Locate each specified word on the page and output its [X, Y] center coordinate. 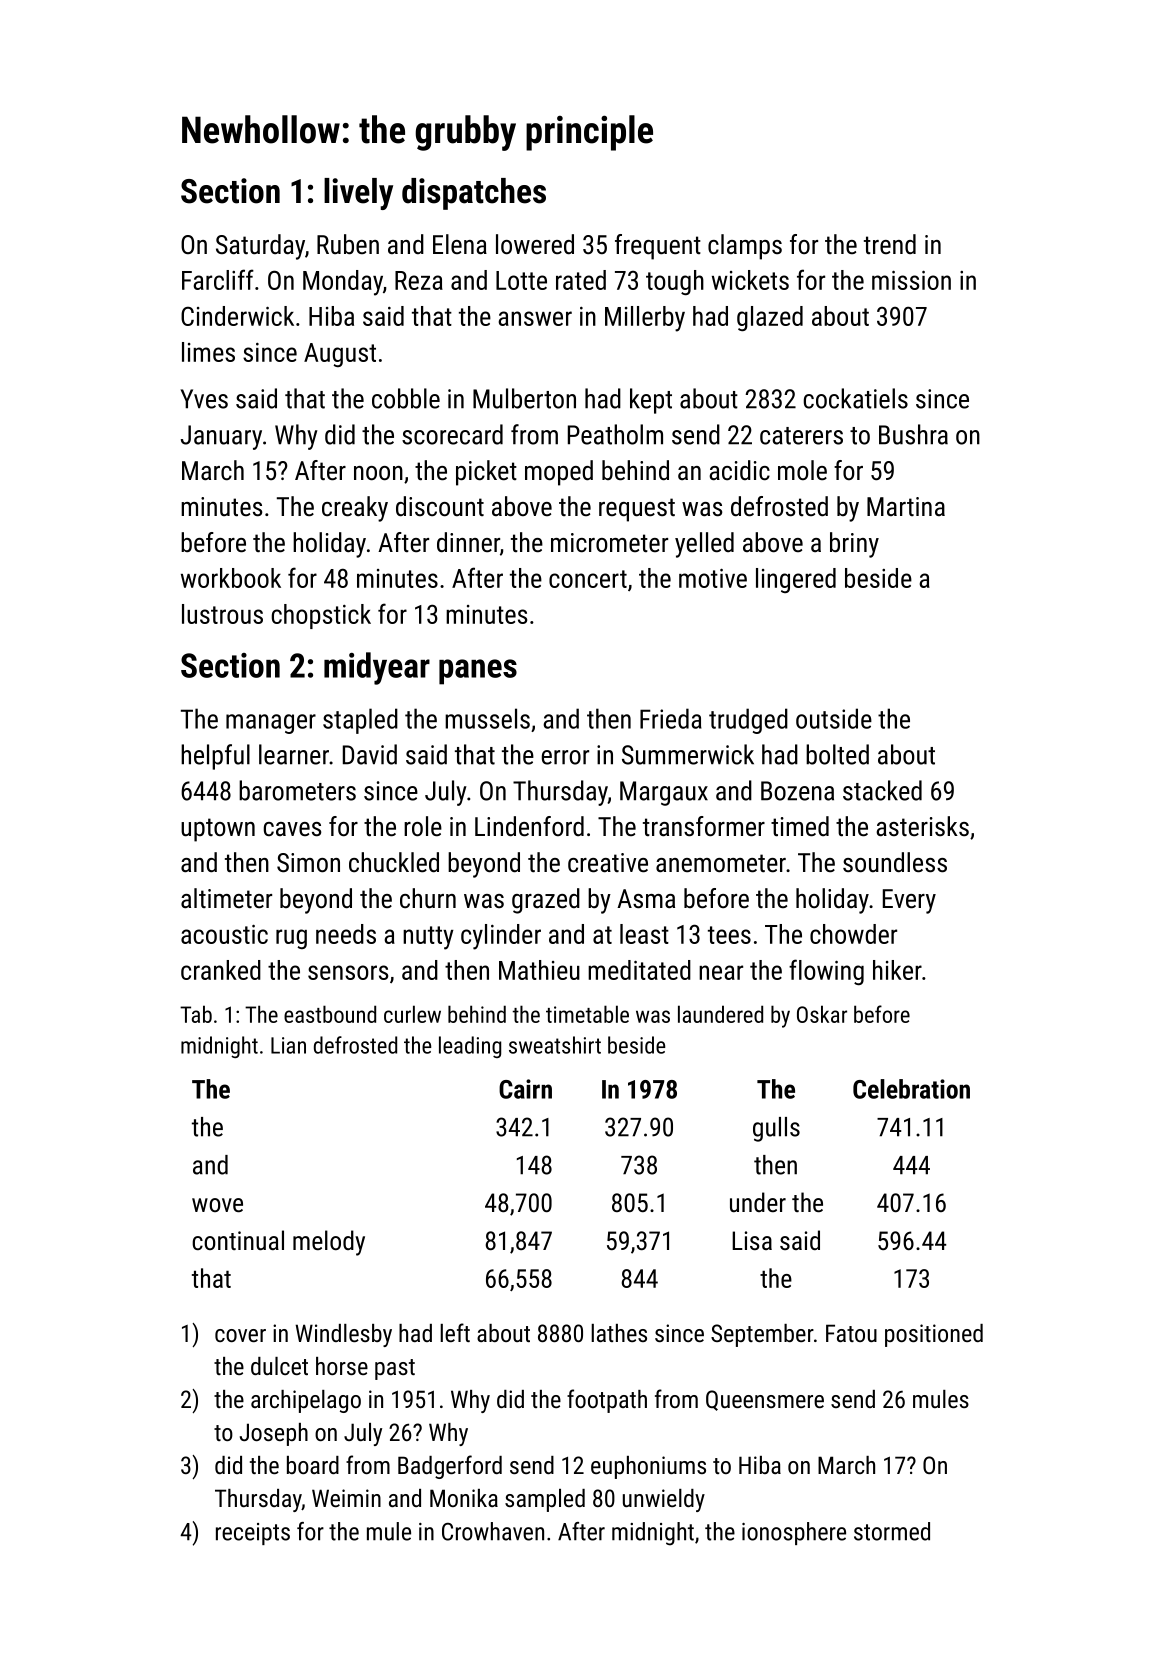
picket [486, 473]
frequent [658, 247]
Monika [464, 1498]
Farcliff [218, 279]
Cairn [525, 1089]
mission [911, 280]
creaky [355, 509]
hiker [897, 970]
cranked [221, 970]
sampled [545, 1500]
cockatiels [855, 398]
